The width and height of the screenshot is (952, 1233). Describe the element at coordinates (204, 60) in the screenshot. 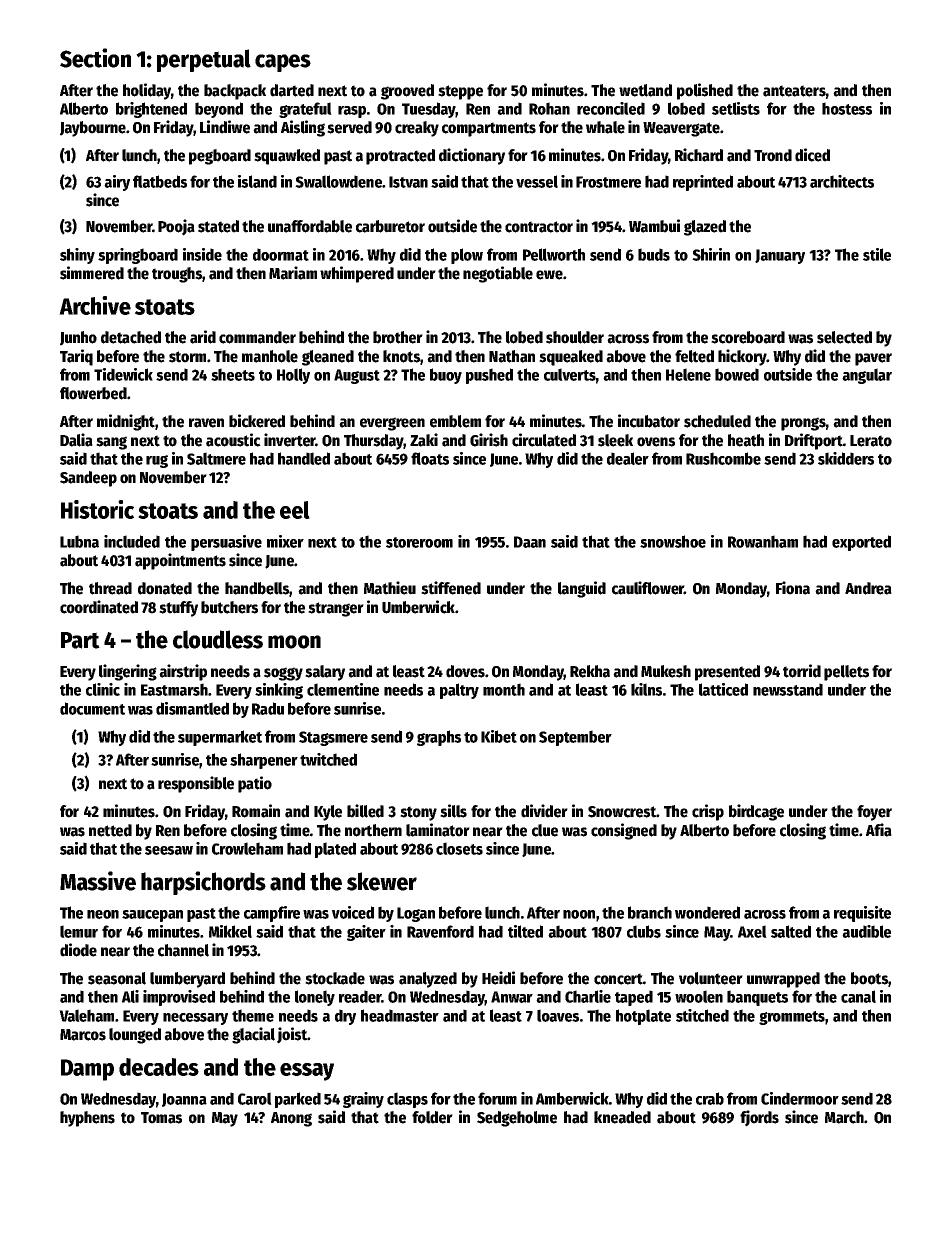

I see `perpetual` at that location.
